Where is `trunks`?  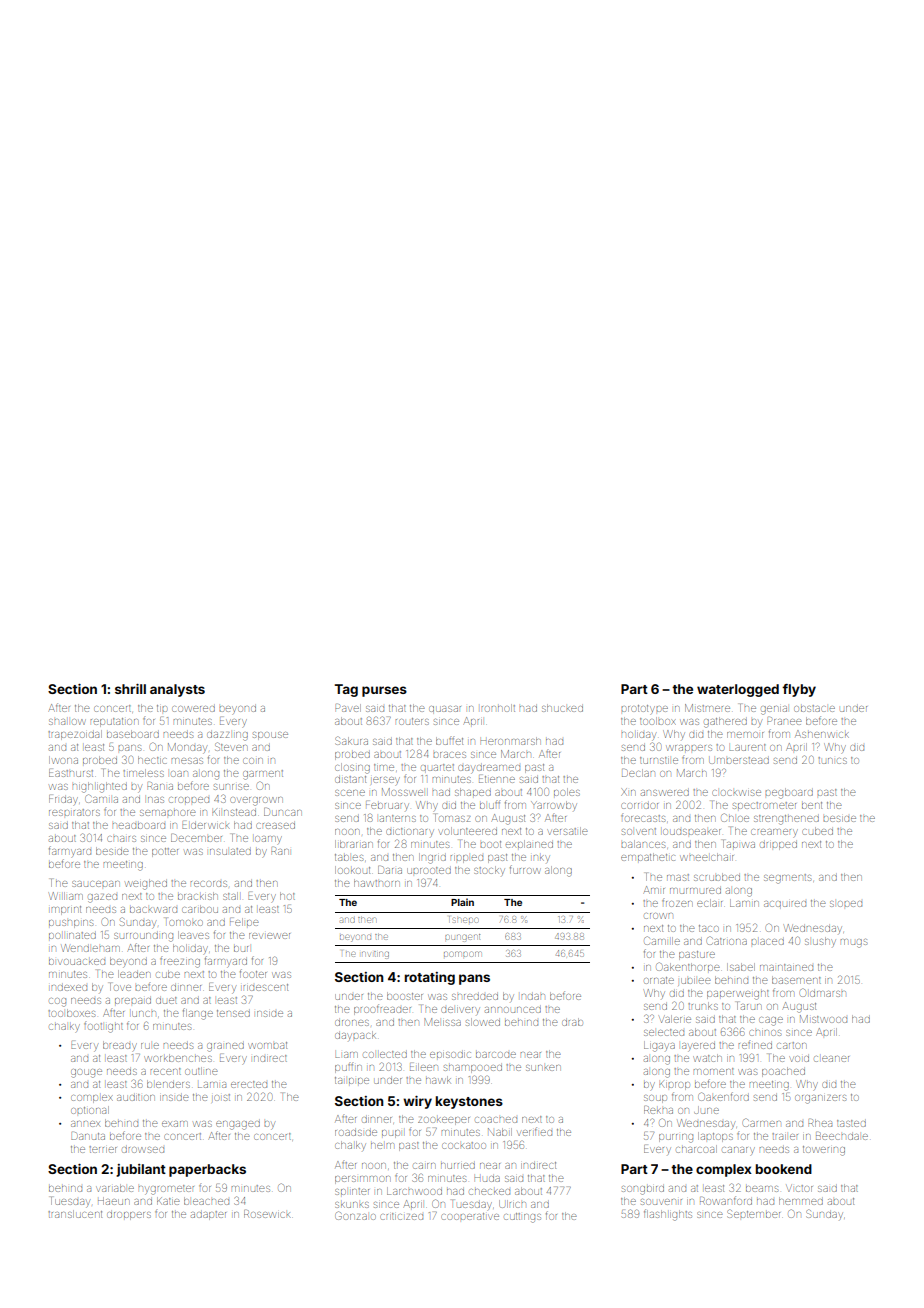 trunks is located at coordinates (703, 1006).
